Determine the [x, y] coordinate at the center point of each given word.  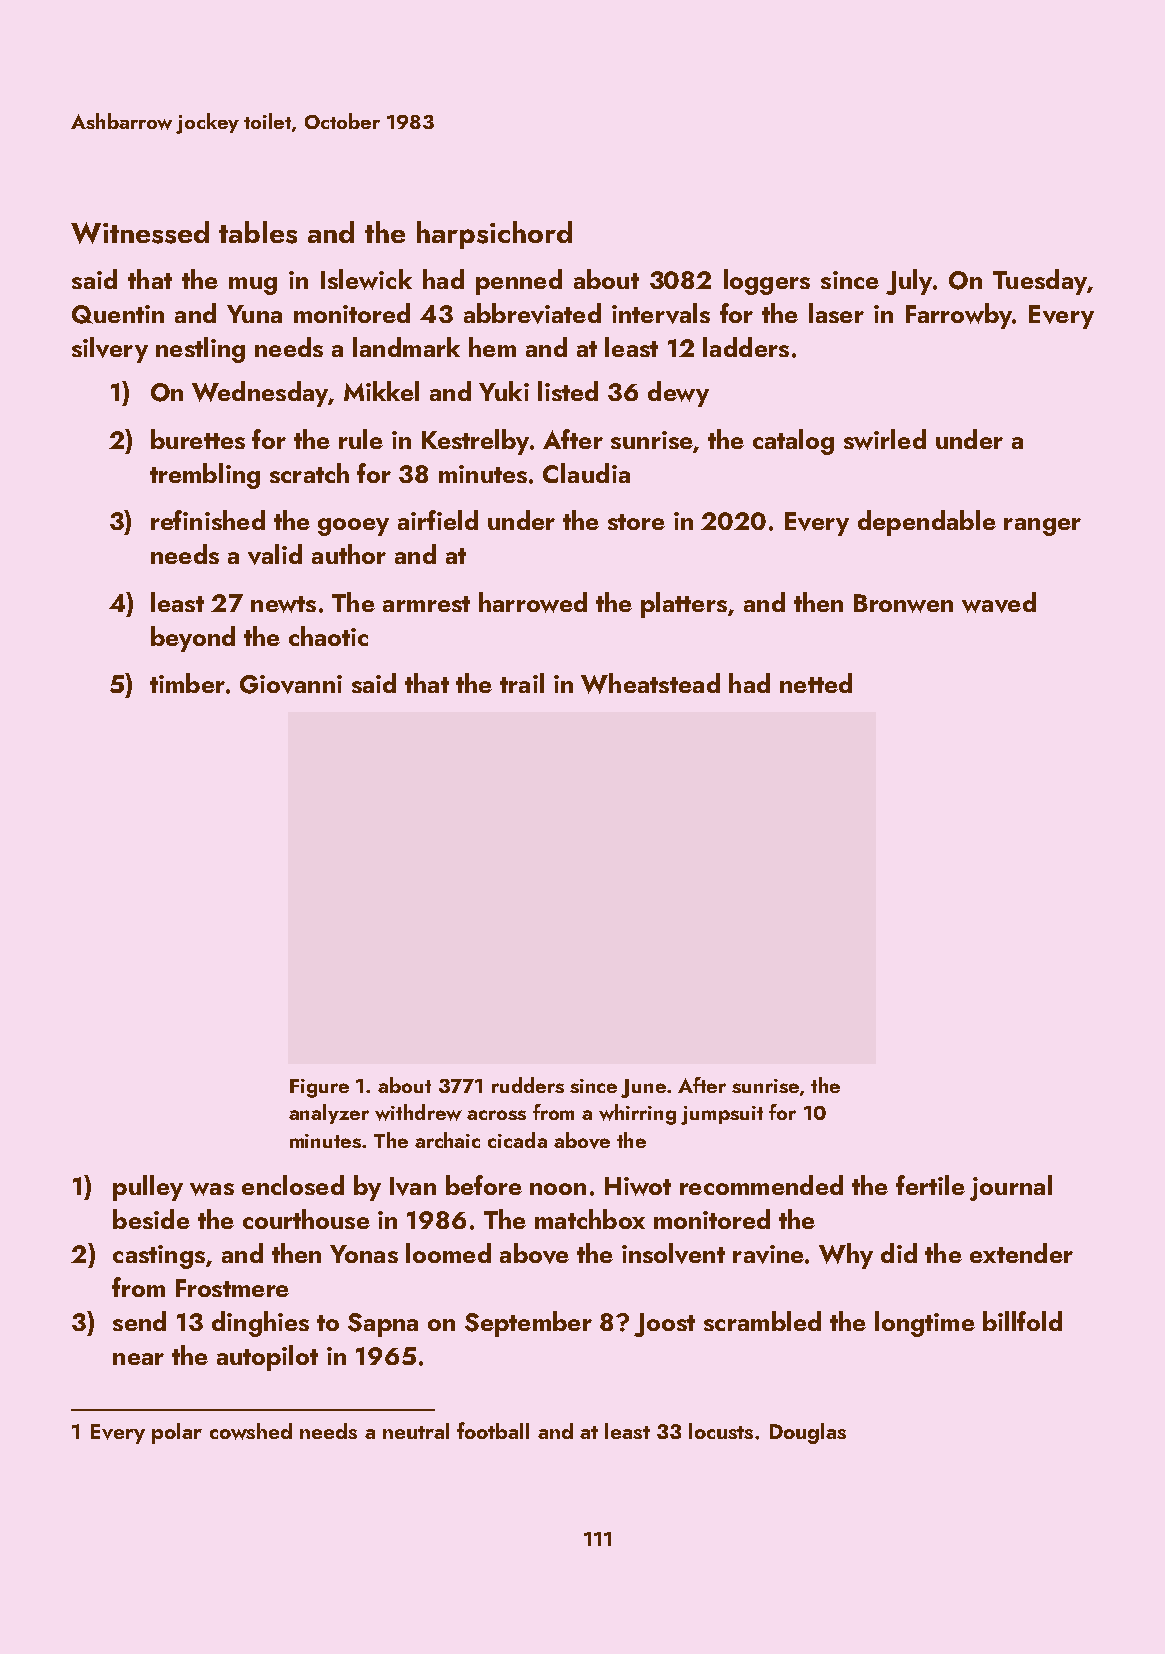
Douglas [808, 1433]
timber [187, 683]
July [909, 282]
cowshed [251, 1431]
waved [999, 602]
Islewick [366, 279]
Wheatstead [650, 683]
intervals [661, 313]
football [493, 1430]
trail [522, 683]
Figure [319, 1088]
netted [816, 683]
